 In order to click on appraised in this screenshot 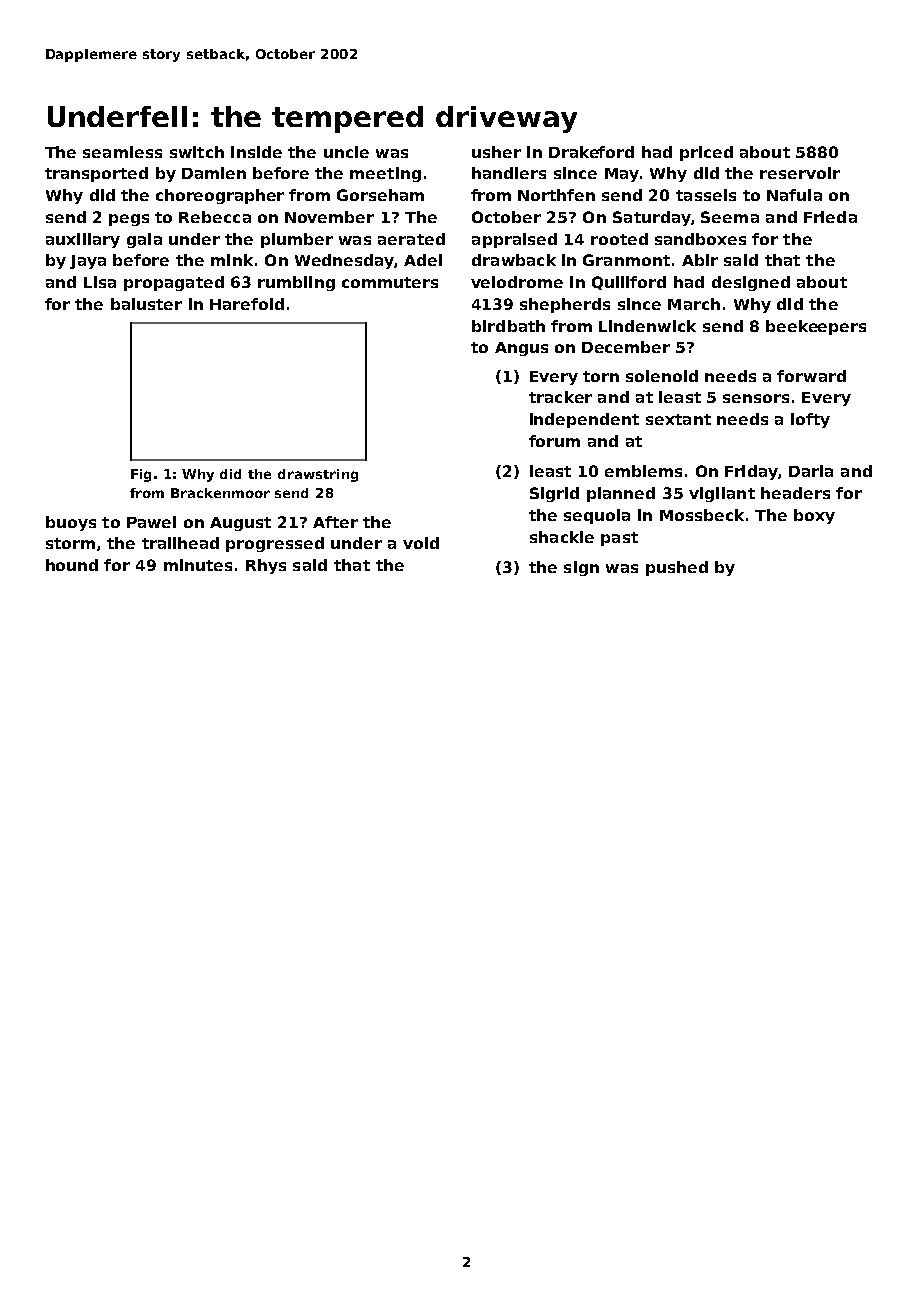, I will do `click(514, 240)`.
